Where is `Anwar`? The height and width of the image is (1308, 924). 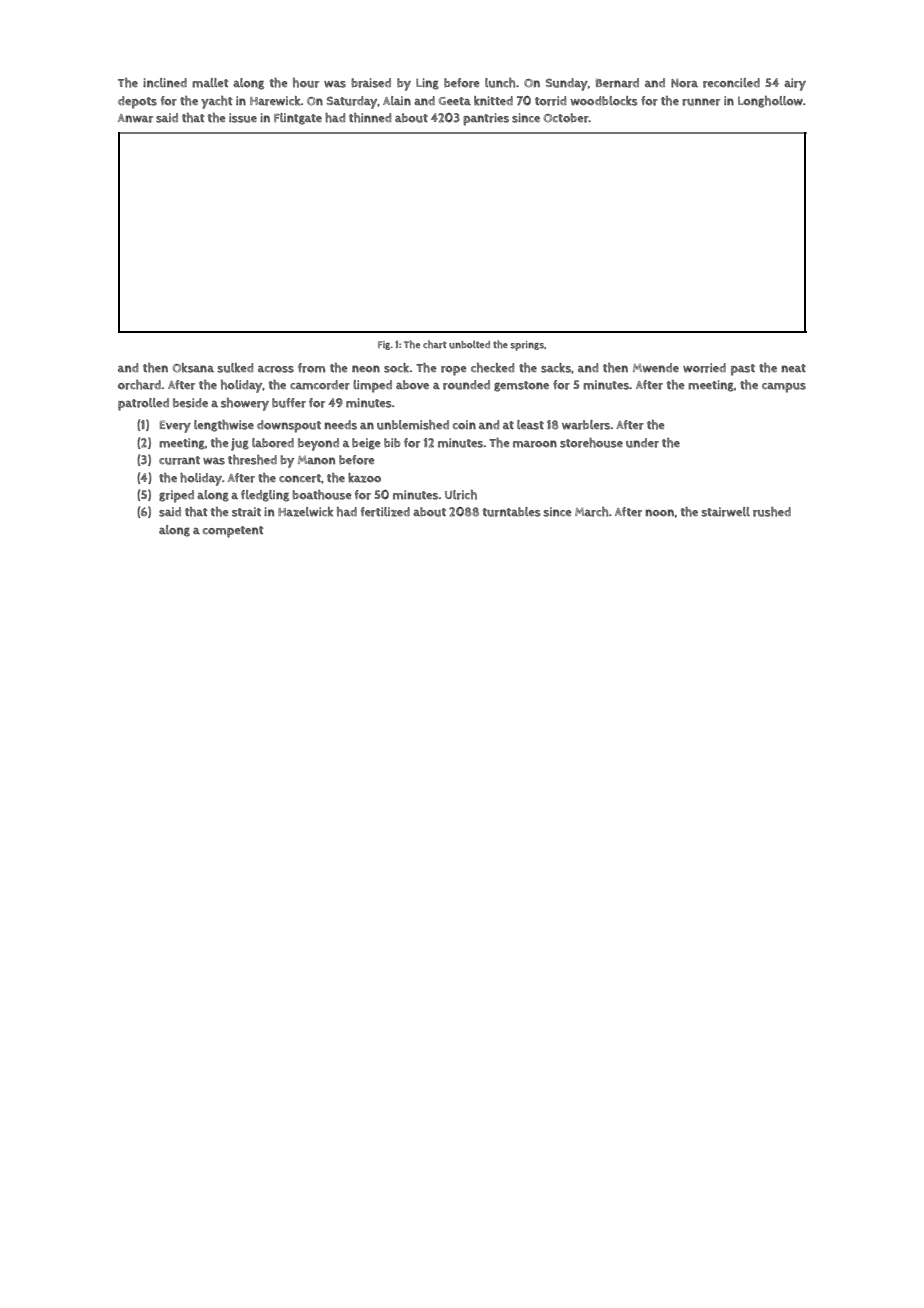 Anwar is located at coordinates (135, 118).
